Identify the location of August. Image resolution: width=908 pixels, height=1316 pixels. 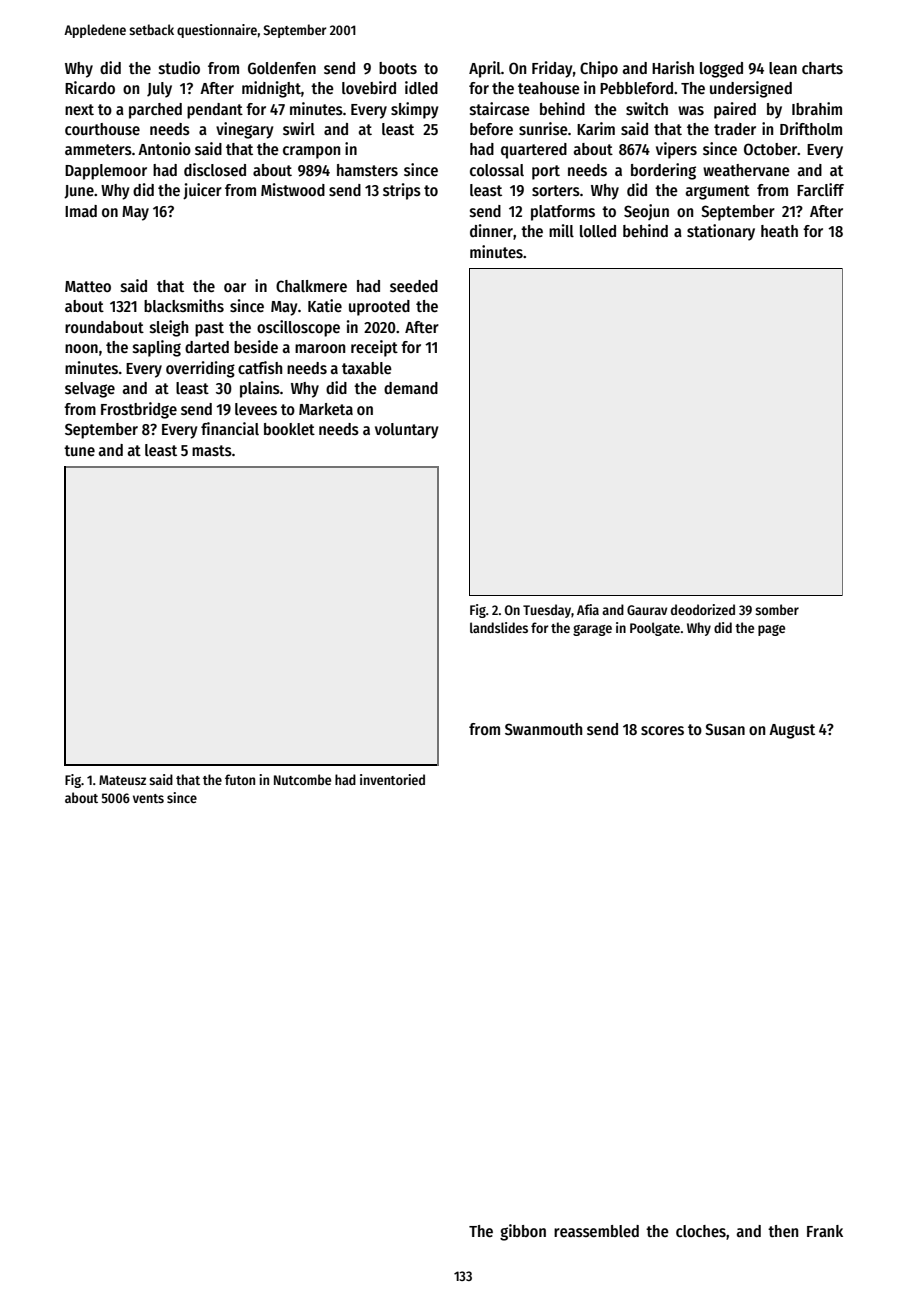
(792, 731).
